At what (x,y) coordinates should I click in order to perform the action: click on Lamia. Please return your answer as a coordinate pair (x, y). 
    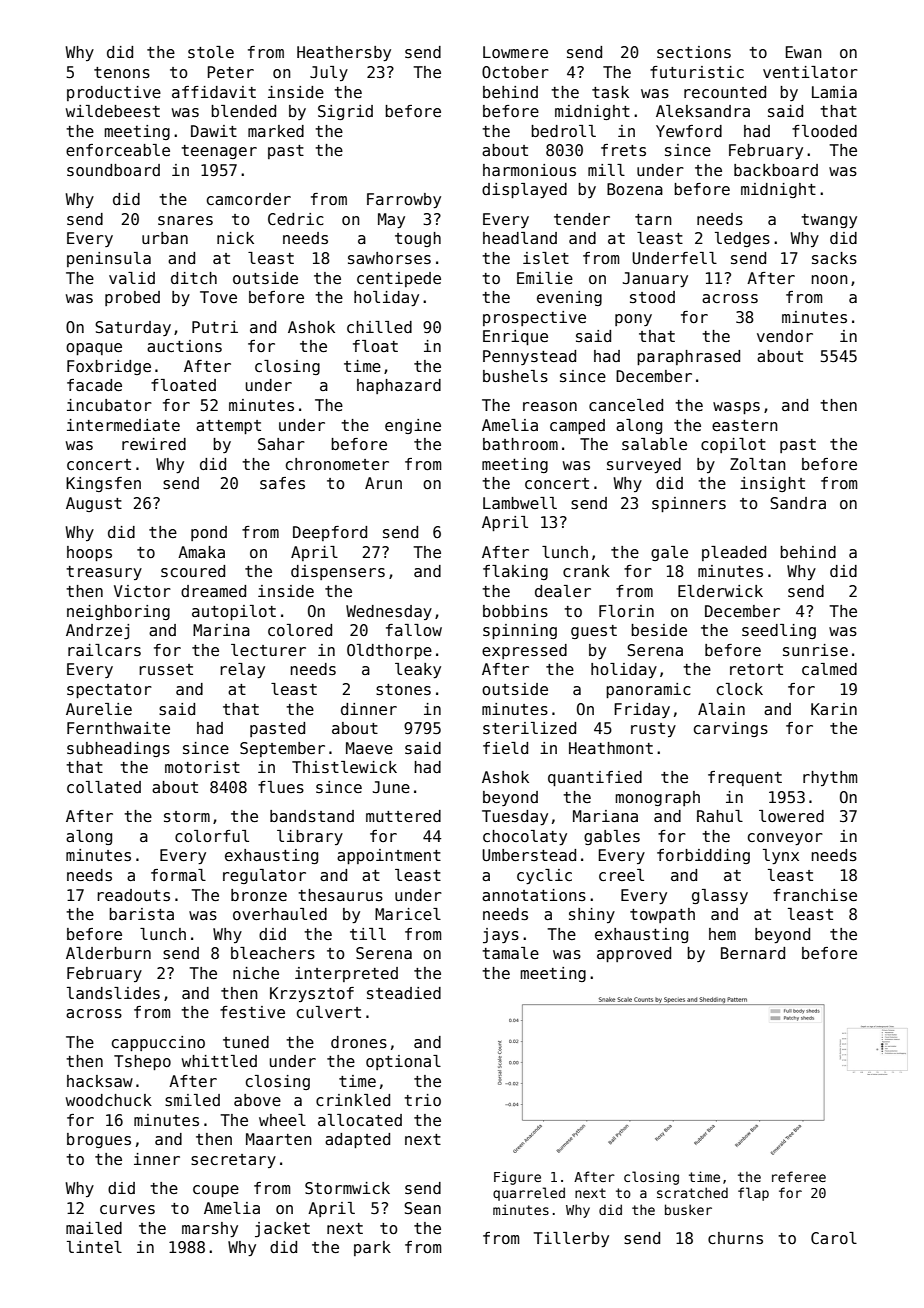
    Looking at the image, I should click on (834, 92).
